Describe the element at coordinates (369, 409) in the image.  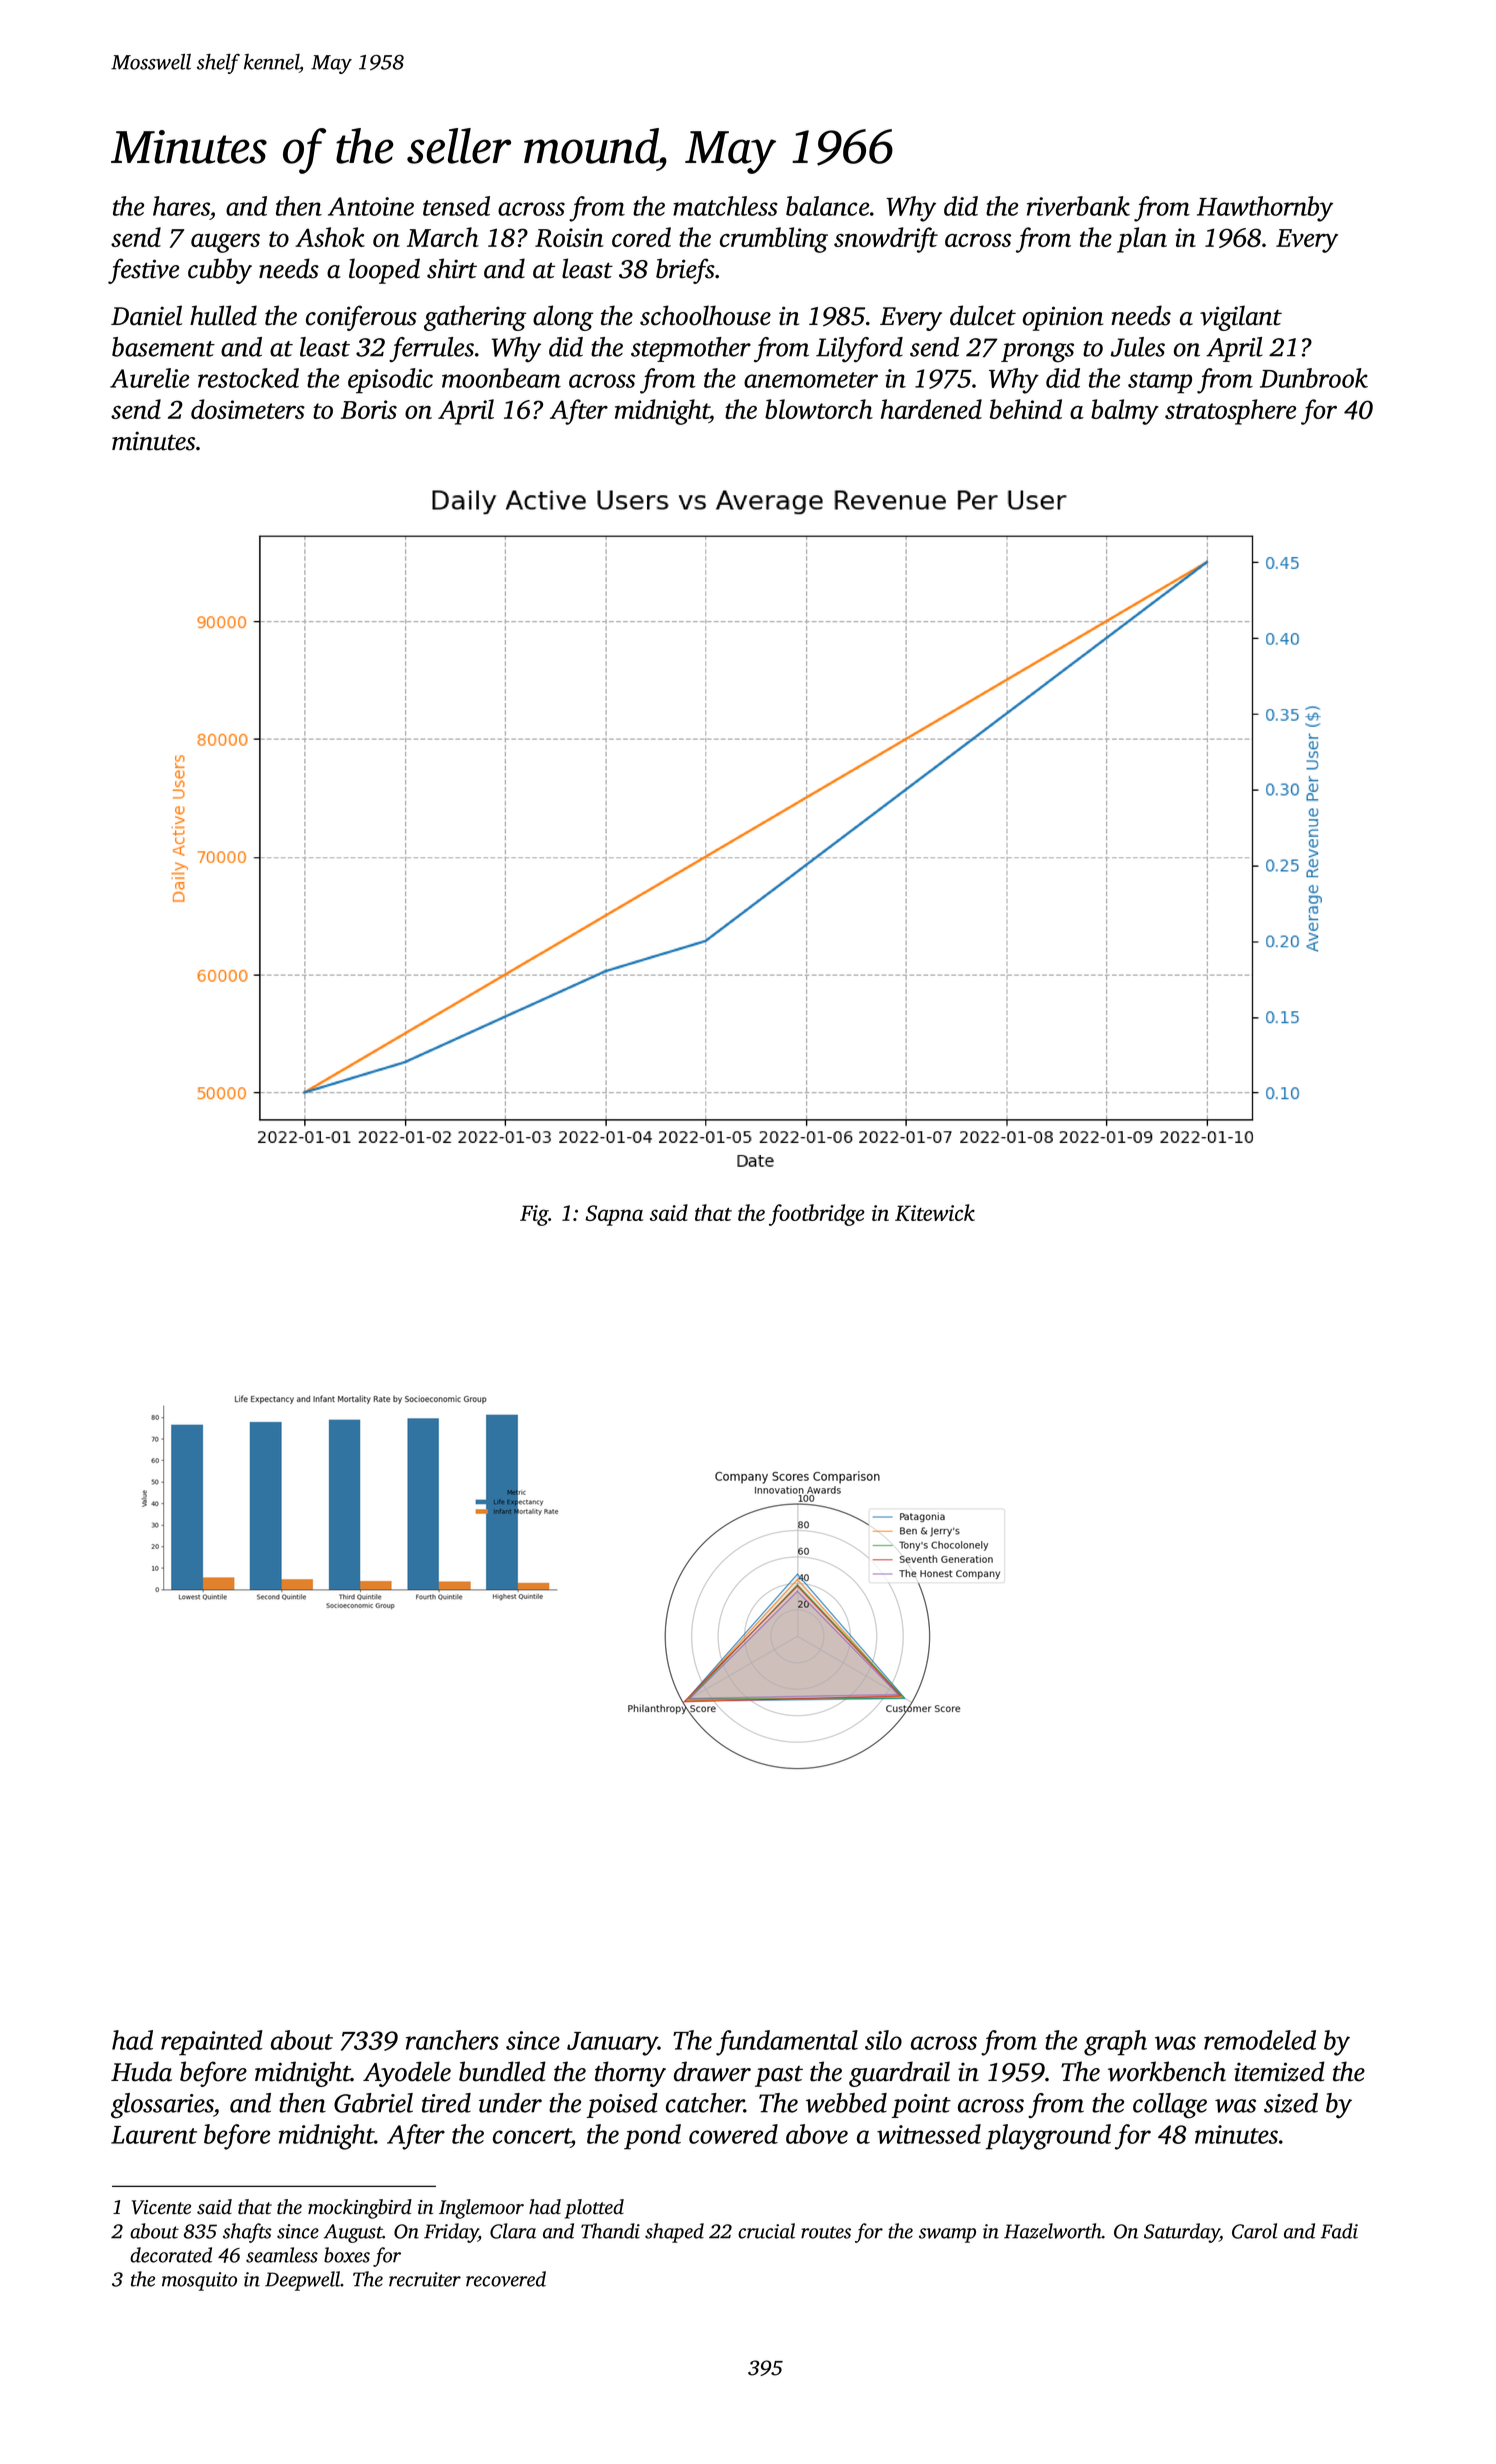
I see `Boris` at that location.
